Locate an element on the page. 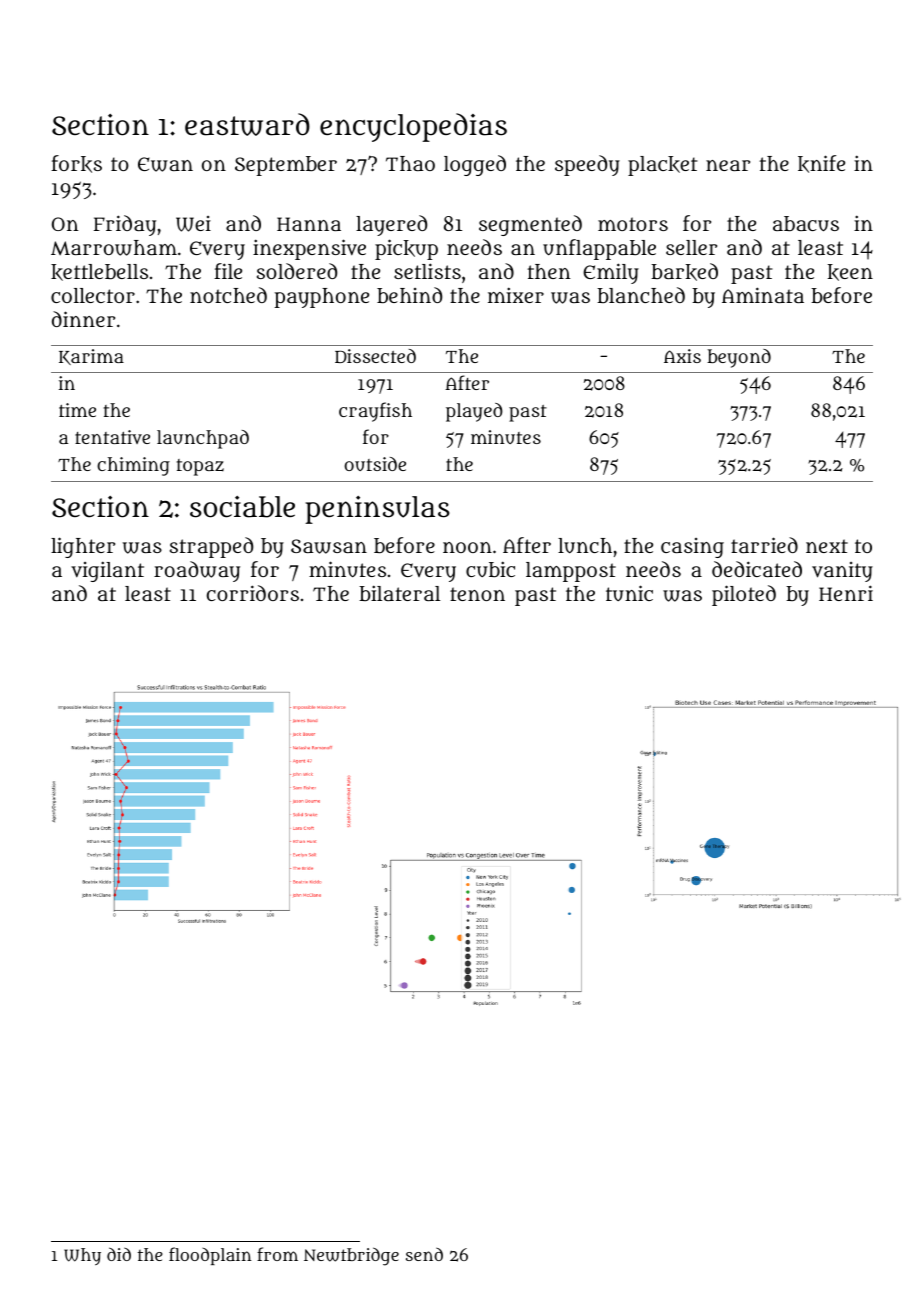 This page has width=924, height=1308. Hanna is located at coordinates (309, 224).
